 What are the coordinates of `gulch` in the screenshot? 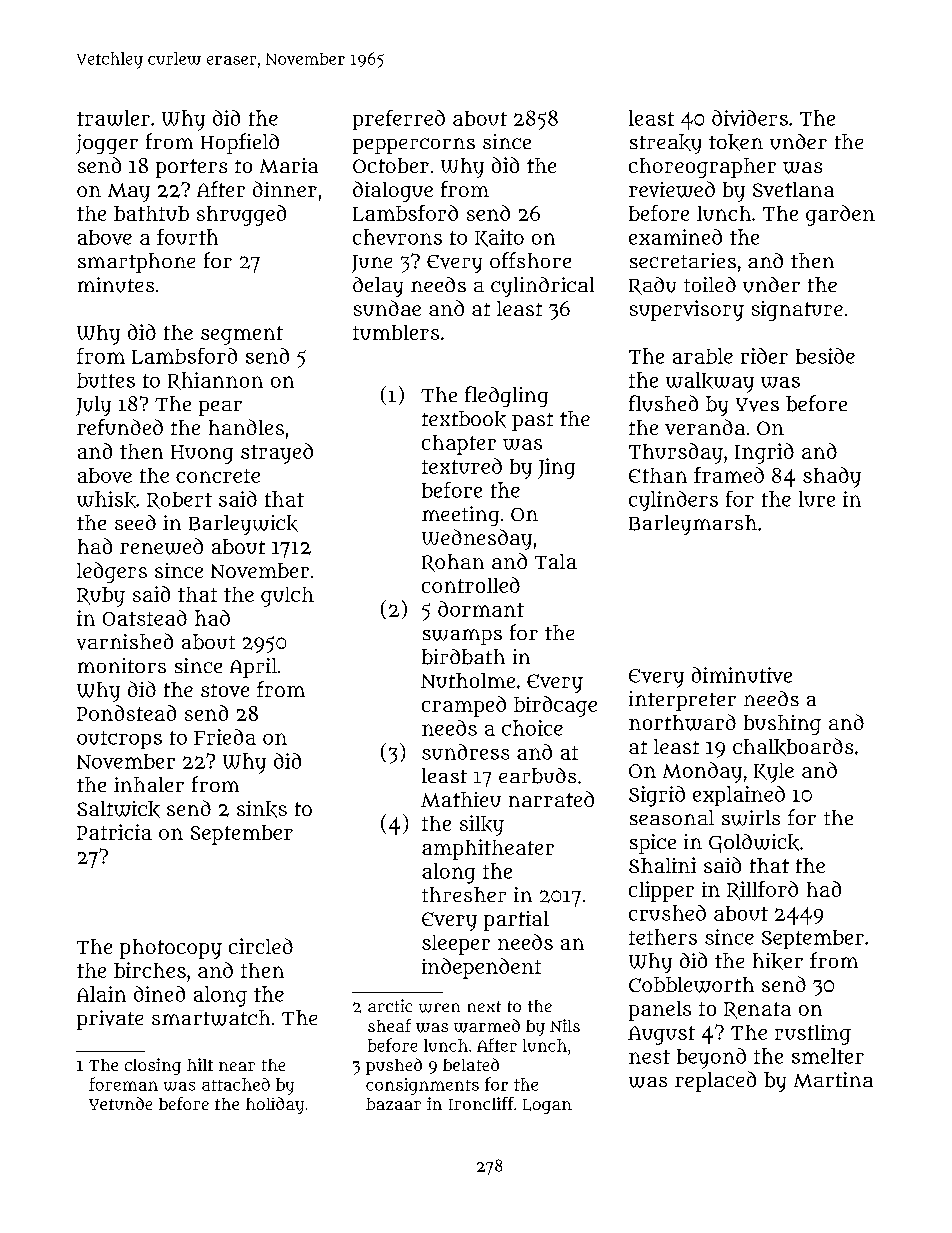 It's located at (287, 597).
